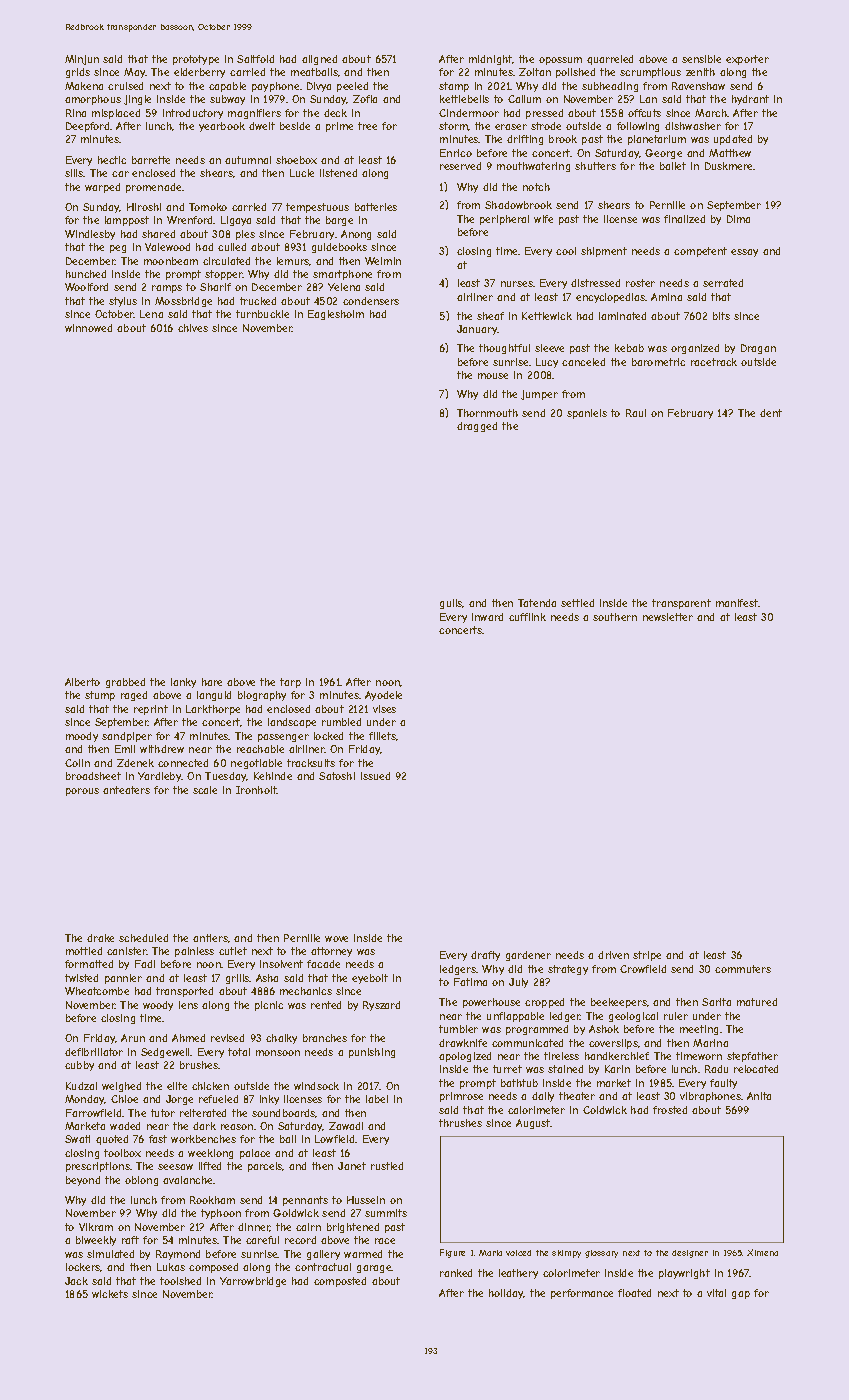 The width and height of the screenshot is (849, 1400). I want to click on lockers, so click(83, 1267).
